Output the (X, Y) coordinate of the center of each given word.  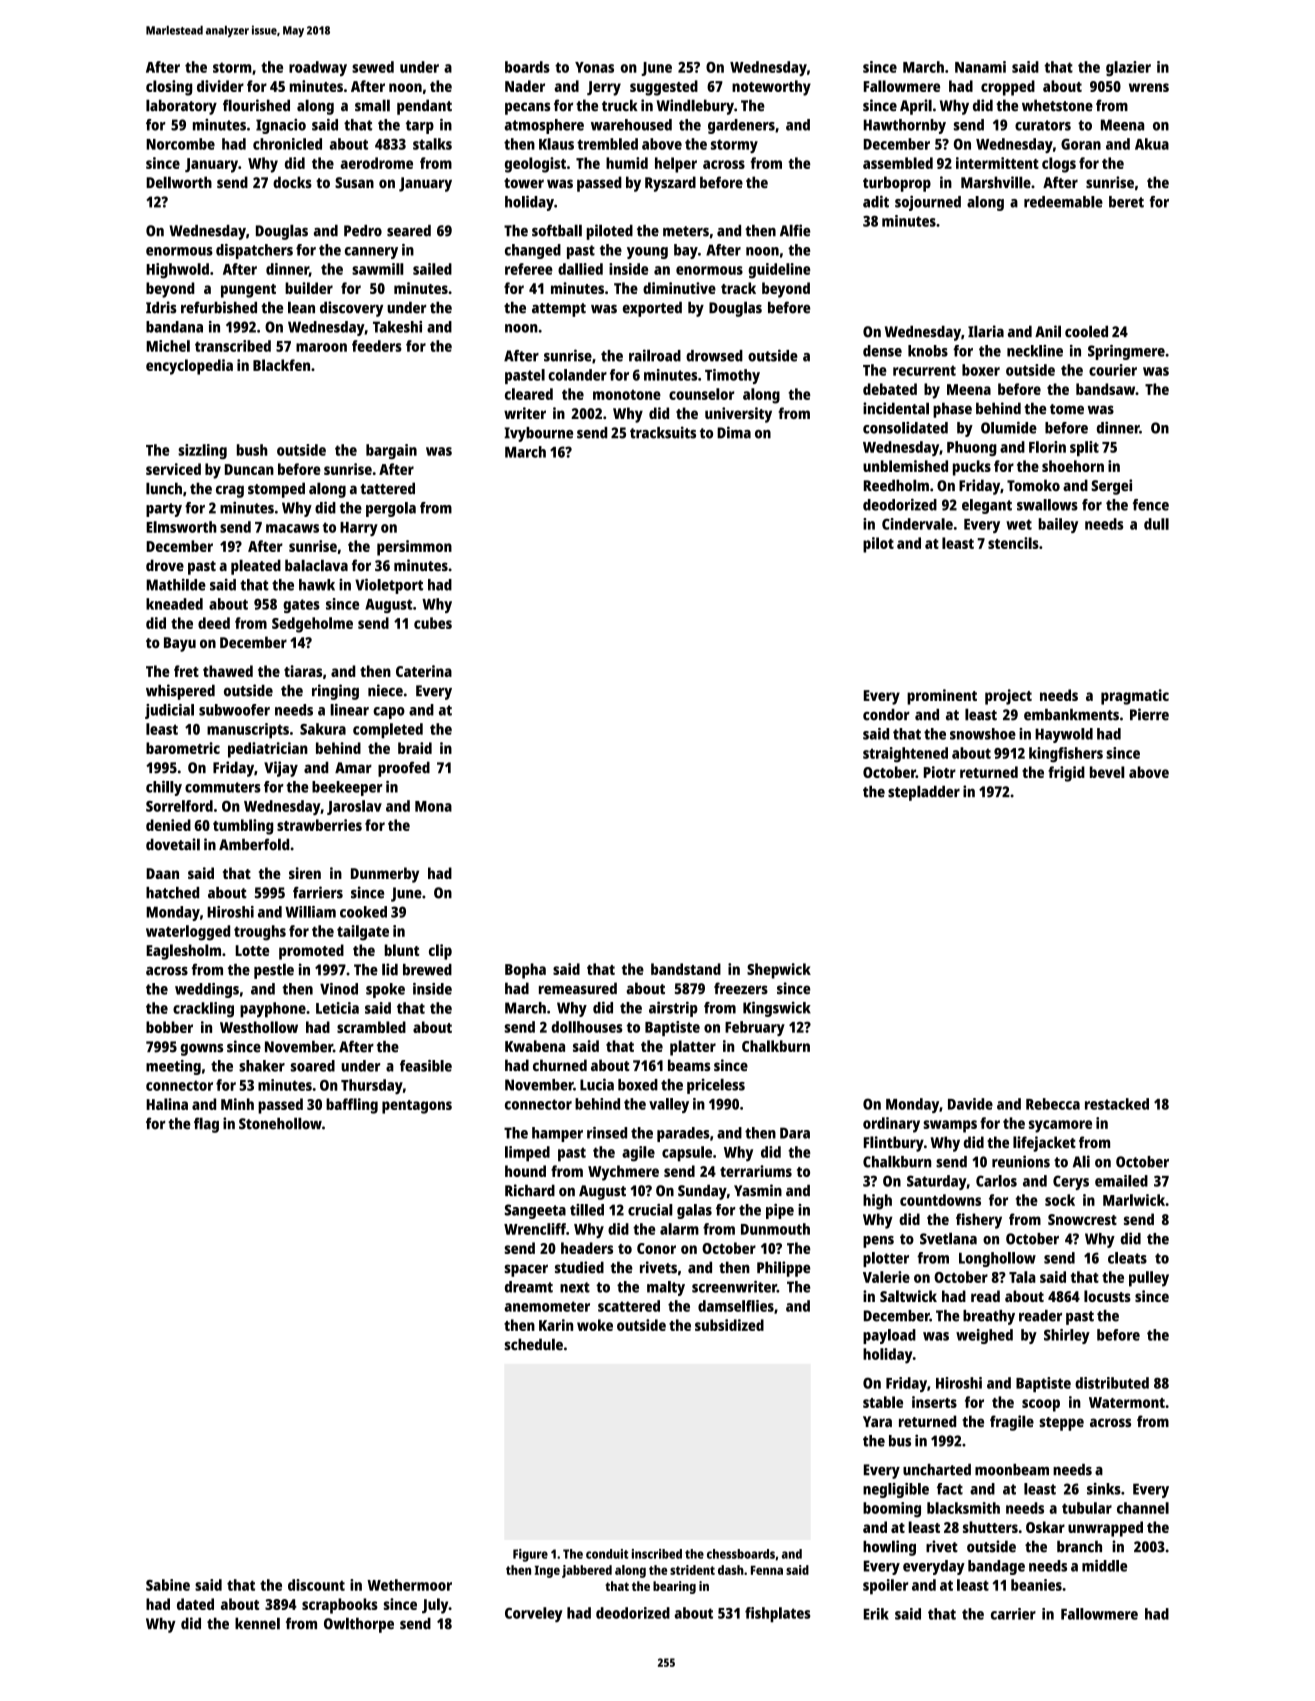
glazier (1128, 68)
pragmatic (1135, 697)
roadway (318, 68)
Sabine (168, 1585)
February (755, 1028)
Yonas (594, 67)
